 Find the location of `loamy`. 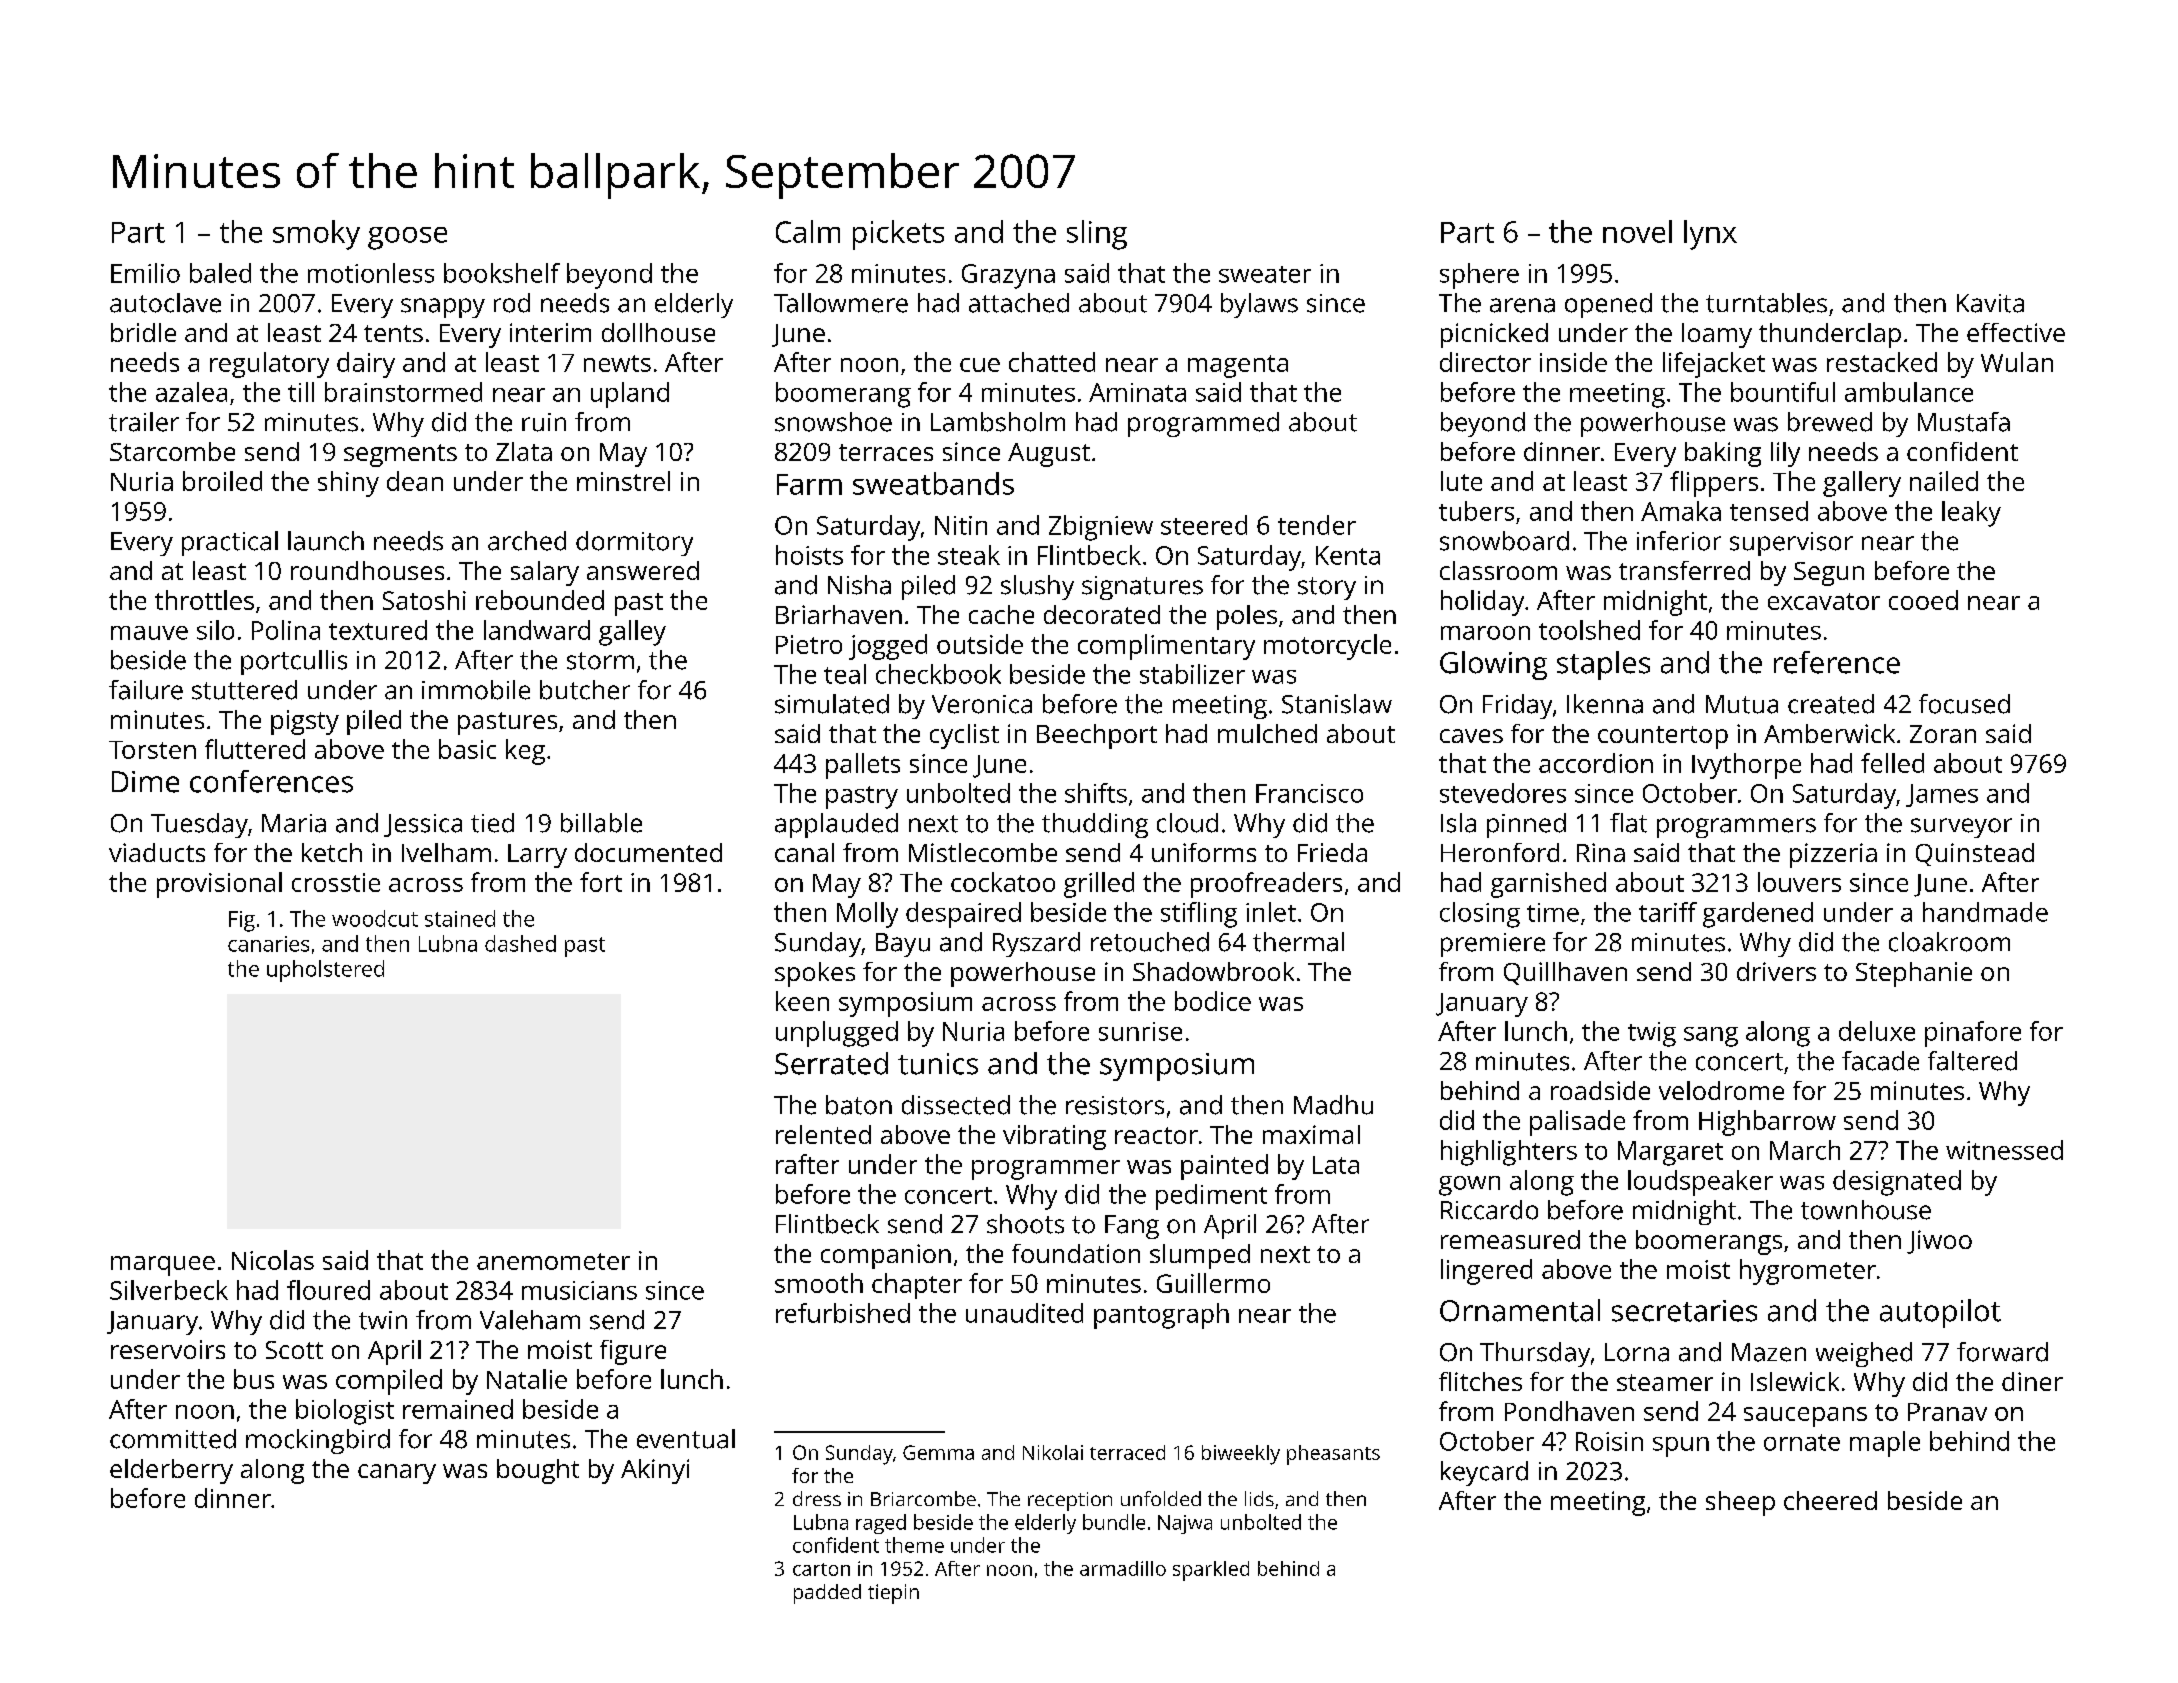

loamy is located at coordinates (1717, 335).
